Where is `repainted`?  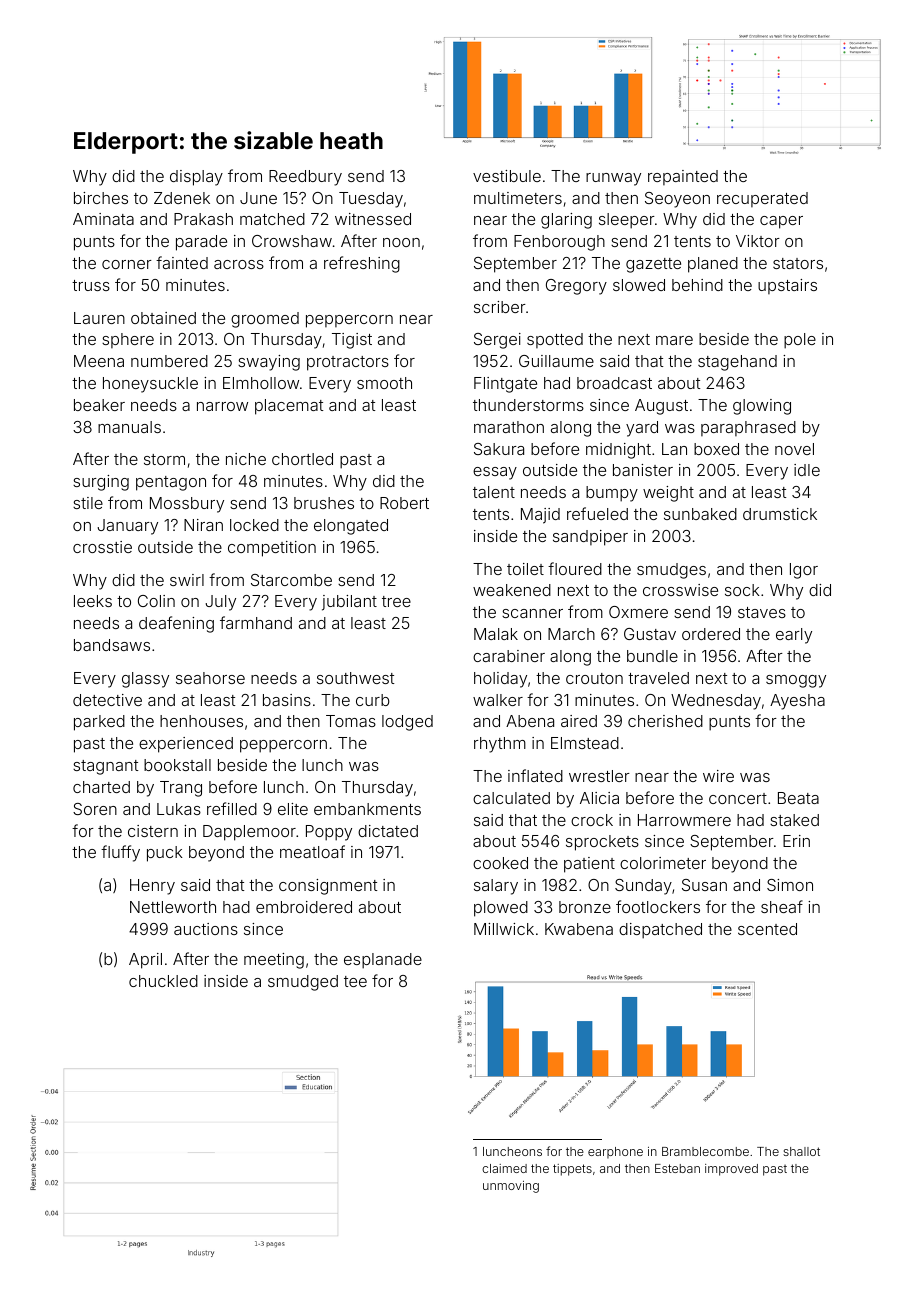 repainted is located at coordinates (683, 177).
